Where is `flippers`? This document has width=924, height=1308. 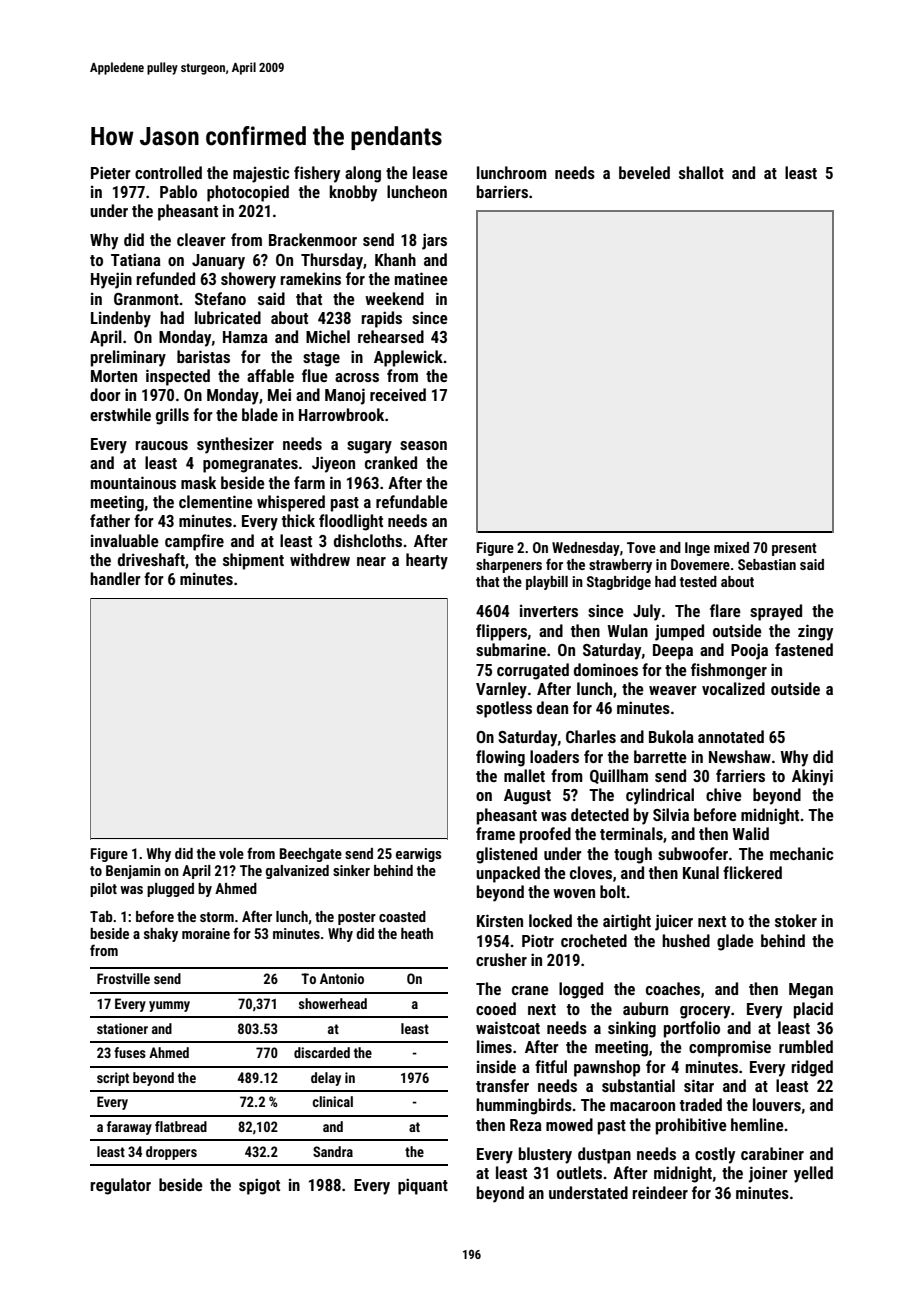 flippers is located at coordinates (501, 632).
